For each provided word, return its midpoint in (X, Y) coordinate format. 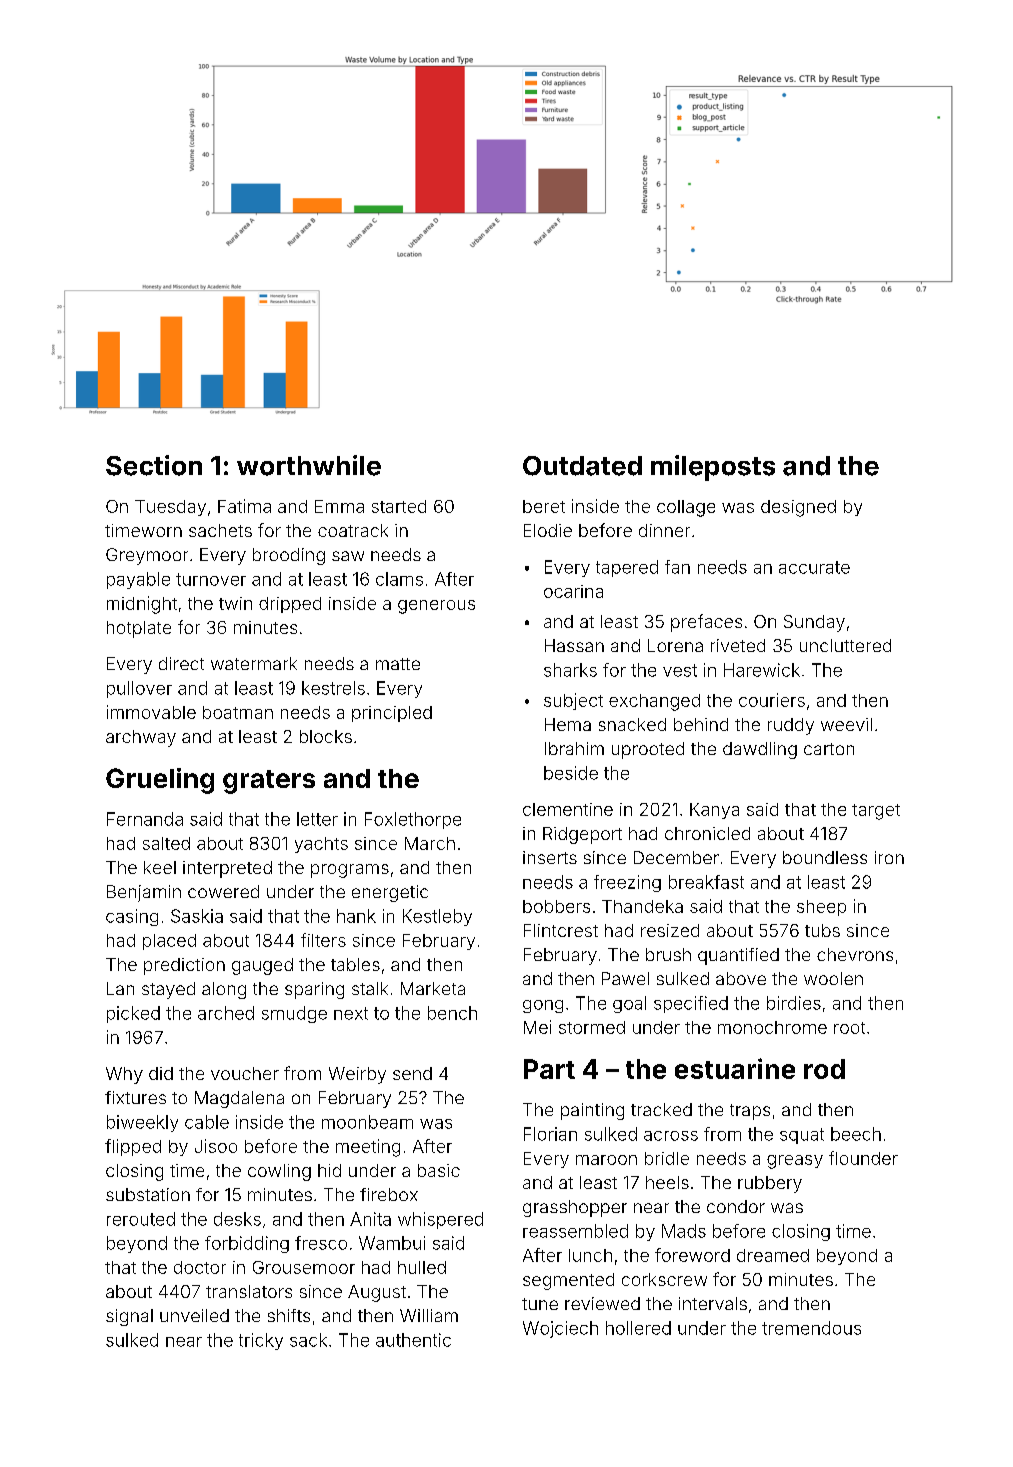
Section (154, 465)
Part (549, 1069)
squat (802, 1136)
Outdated (582, 466)
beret (544, 506)
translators (249, 1291)
